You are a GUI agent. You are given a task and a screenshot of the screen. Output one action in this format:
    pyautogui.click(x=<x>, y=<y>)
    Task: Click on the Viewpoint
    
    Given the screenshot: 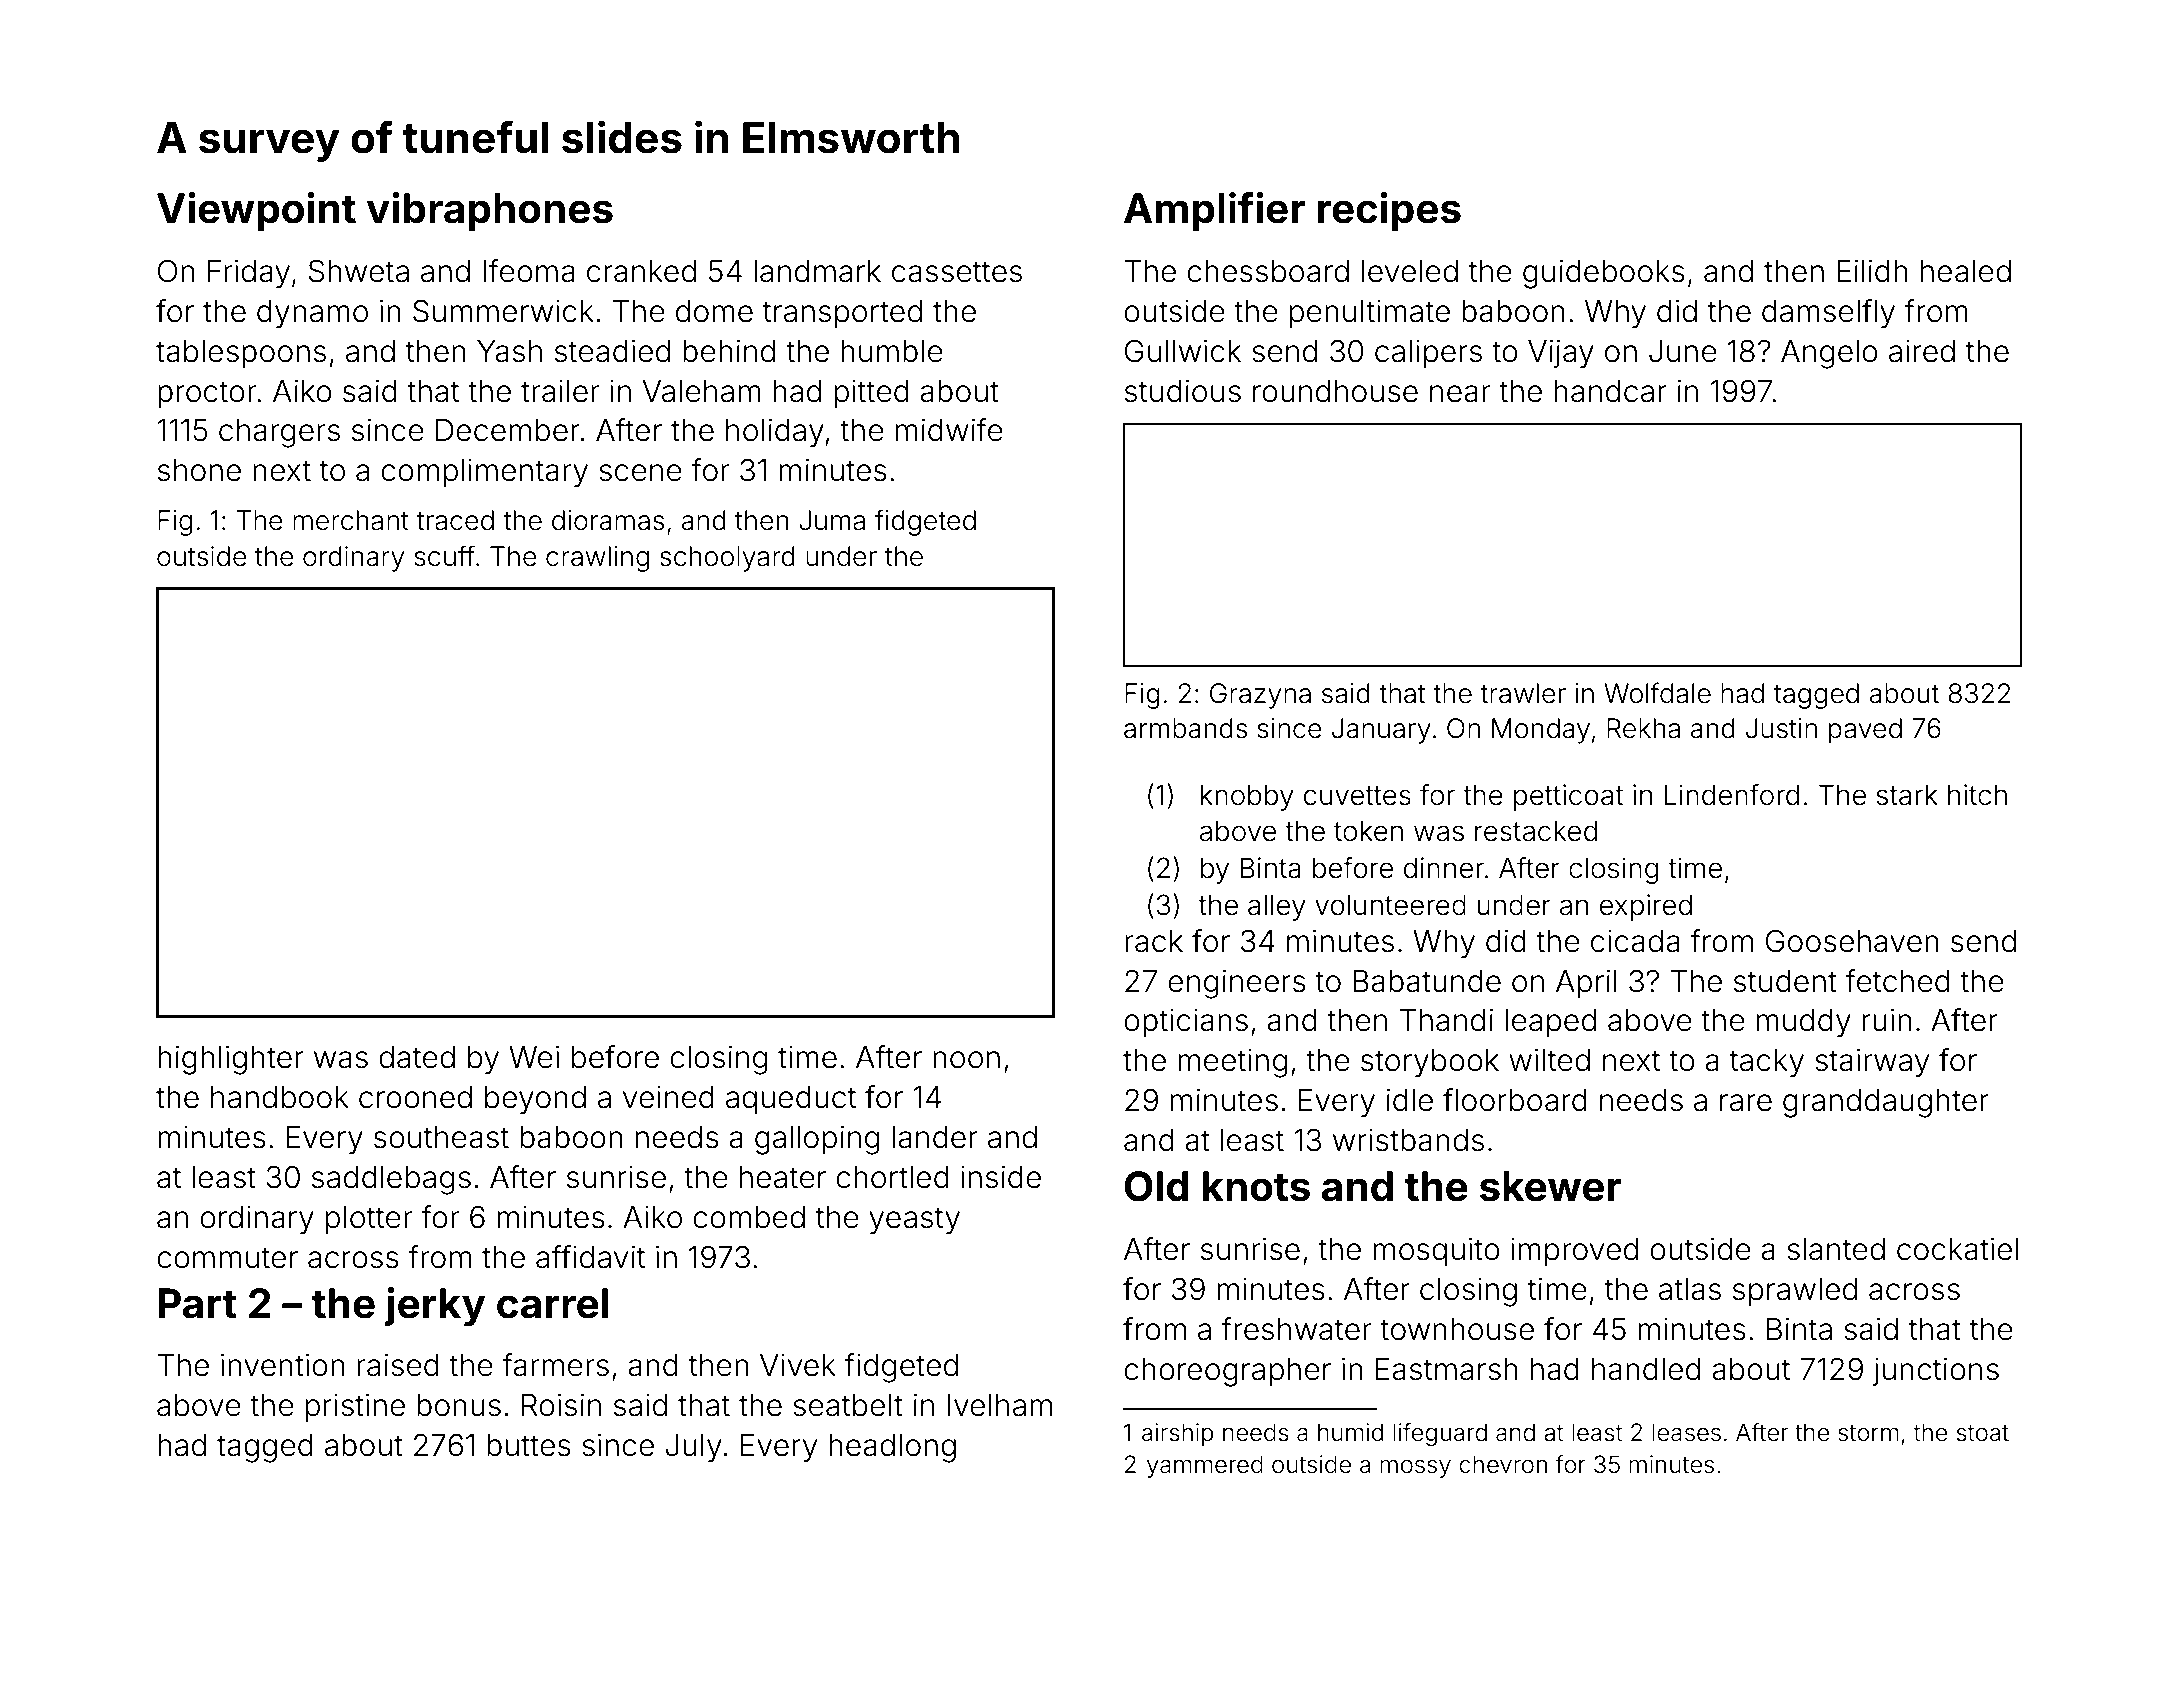 What is the action you would take?
    pyautogui.click(x=256, y=212)
